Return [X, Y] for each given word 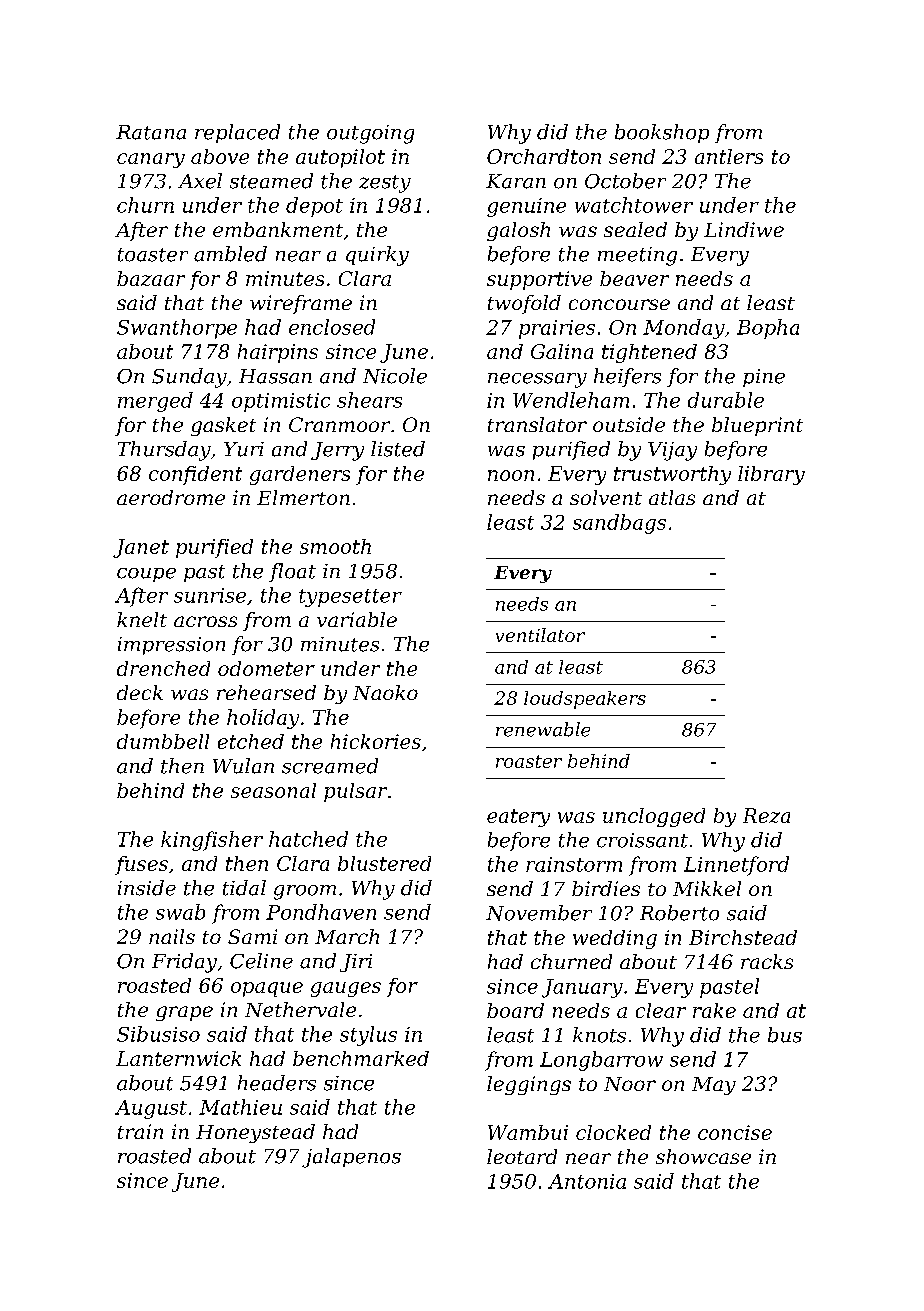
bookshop [662, 133]
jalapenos [351, 1158]
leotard [522, 1156]
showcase [703, 1156]
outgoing [370, 134]
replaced [237, 133]
